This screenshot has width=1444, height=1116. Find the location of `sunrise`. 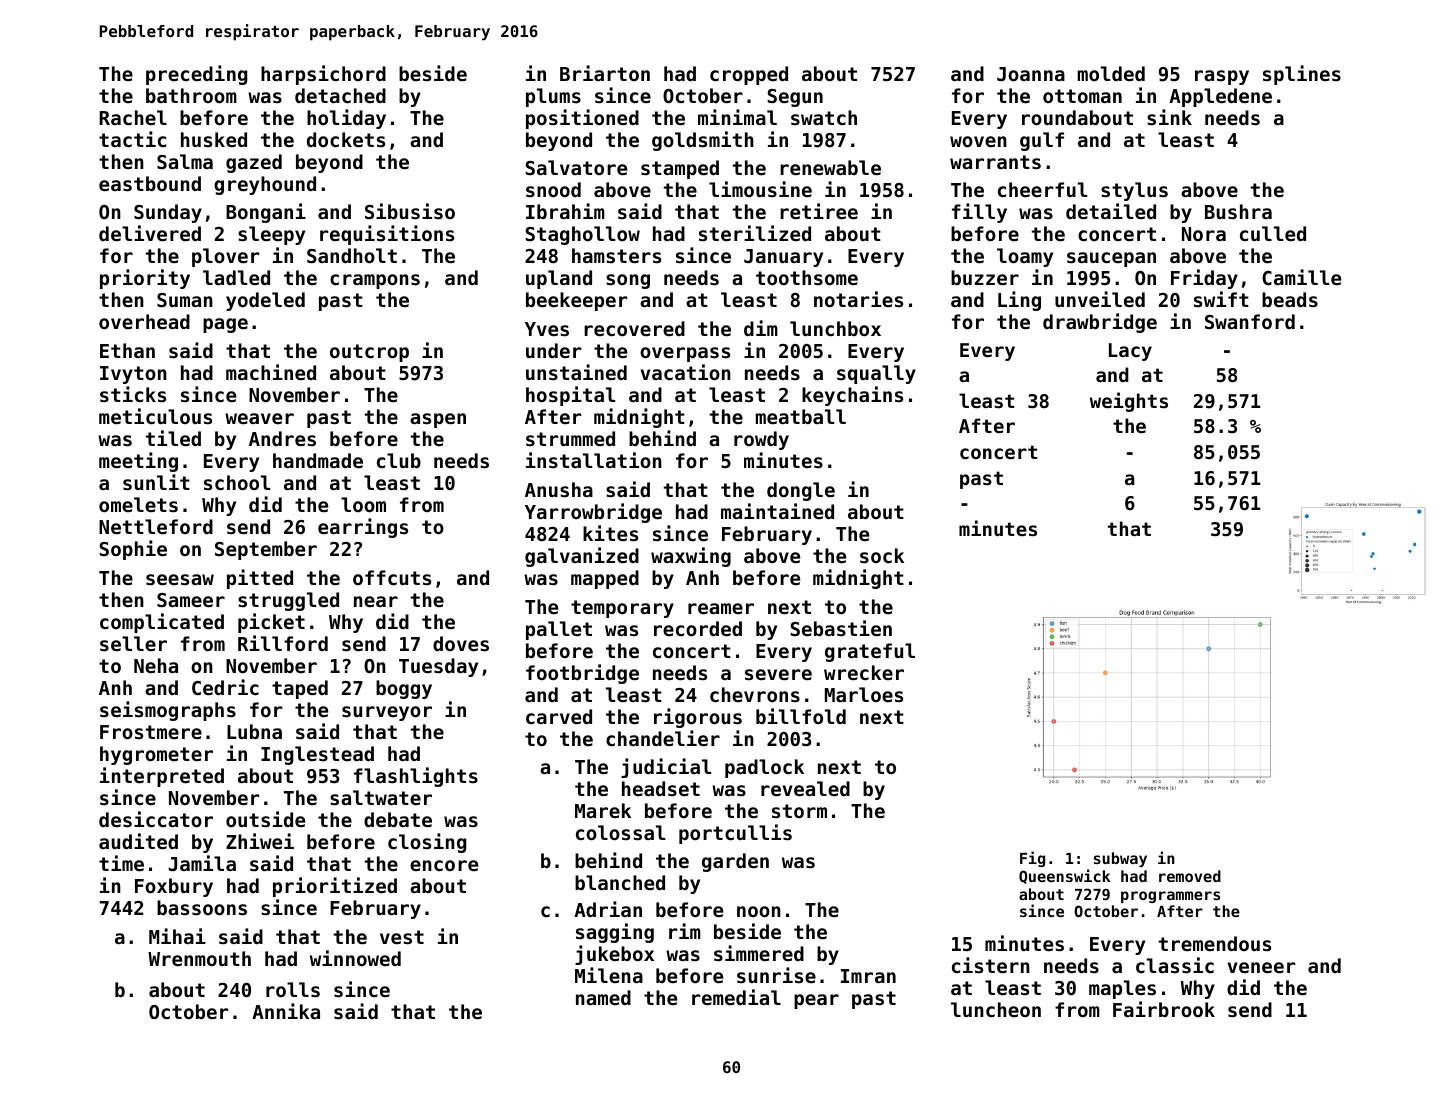

sunrise is located at coordinates (776, 975).
